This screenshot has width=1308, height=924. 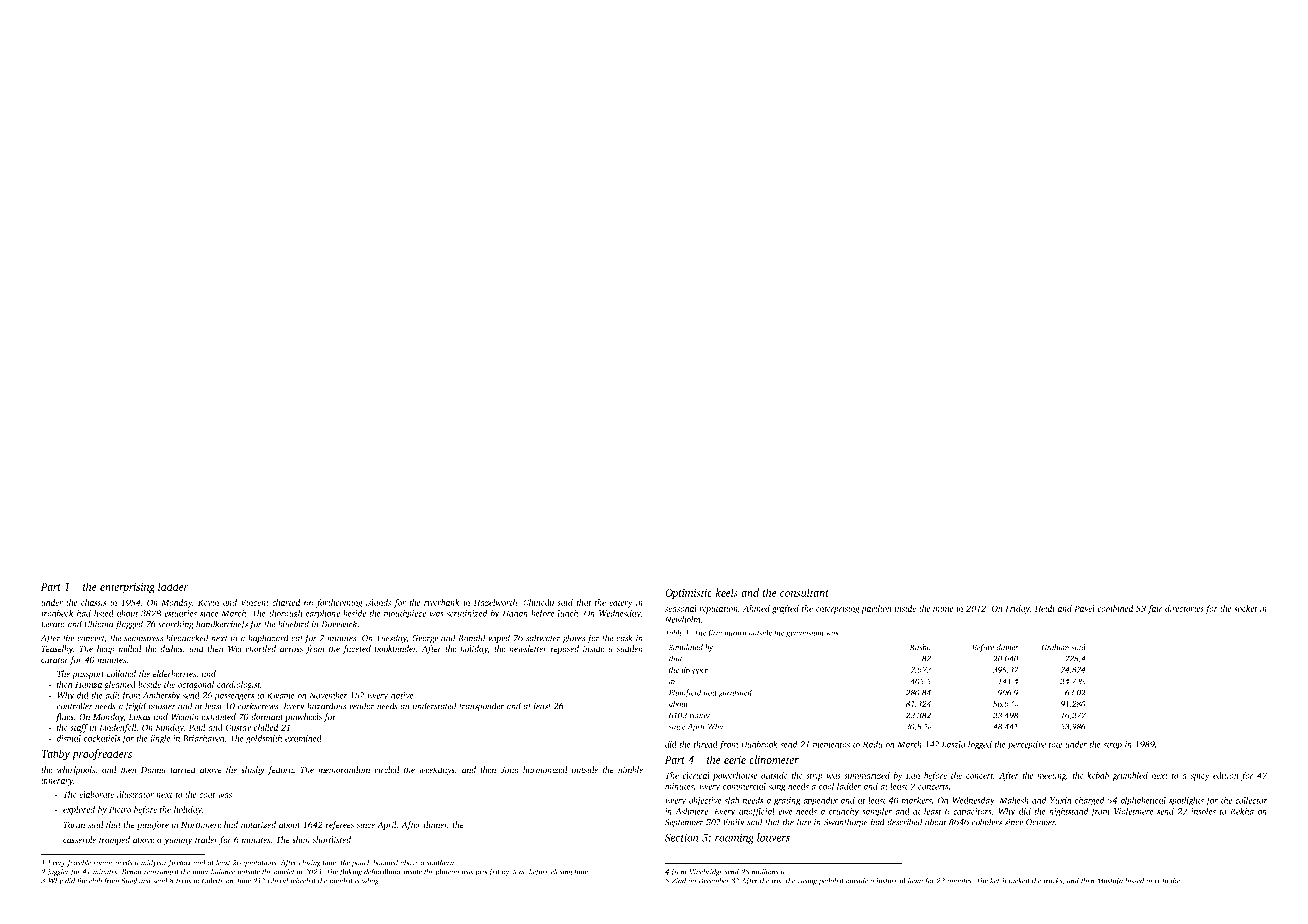 What do you see at coordinates (1014, 800) in the screenshot?
I see `Mahesh` at bounding box center [1014, 800].
